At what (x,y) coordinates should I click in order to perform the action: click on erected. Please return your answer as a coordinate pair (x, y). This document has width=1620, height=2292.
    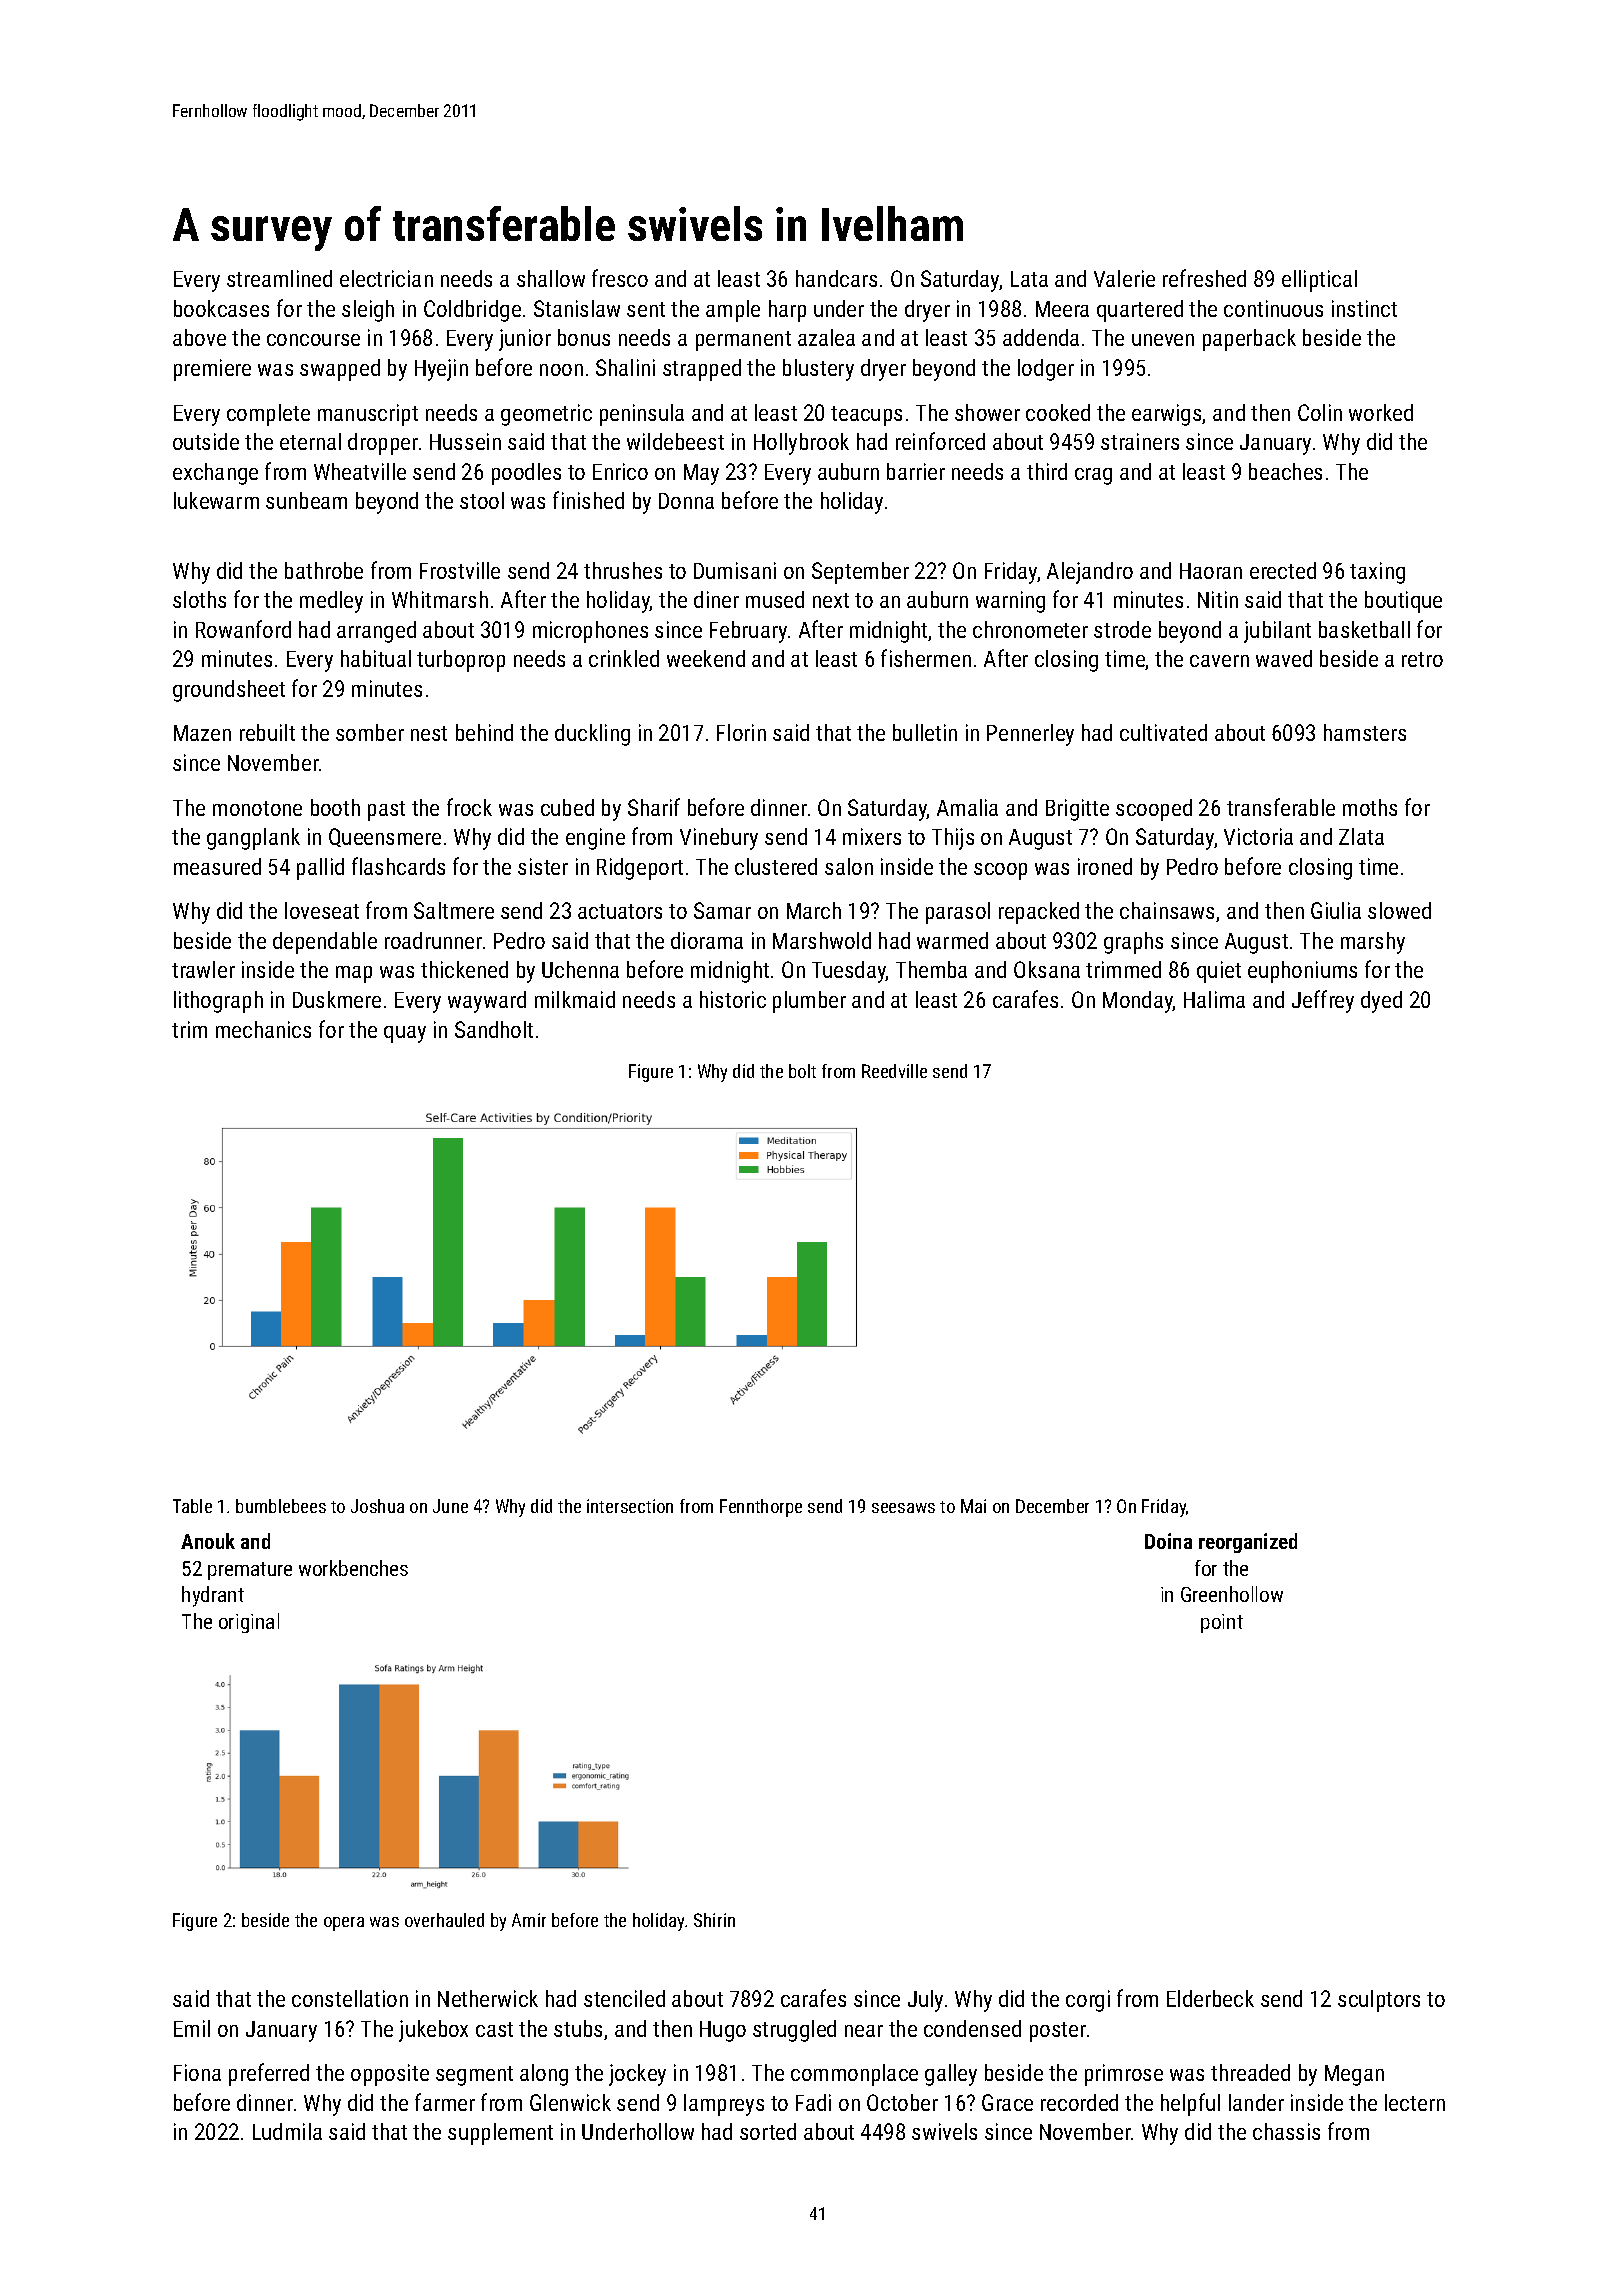
    Looking at the image, I should click on (1283, 570).
